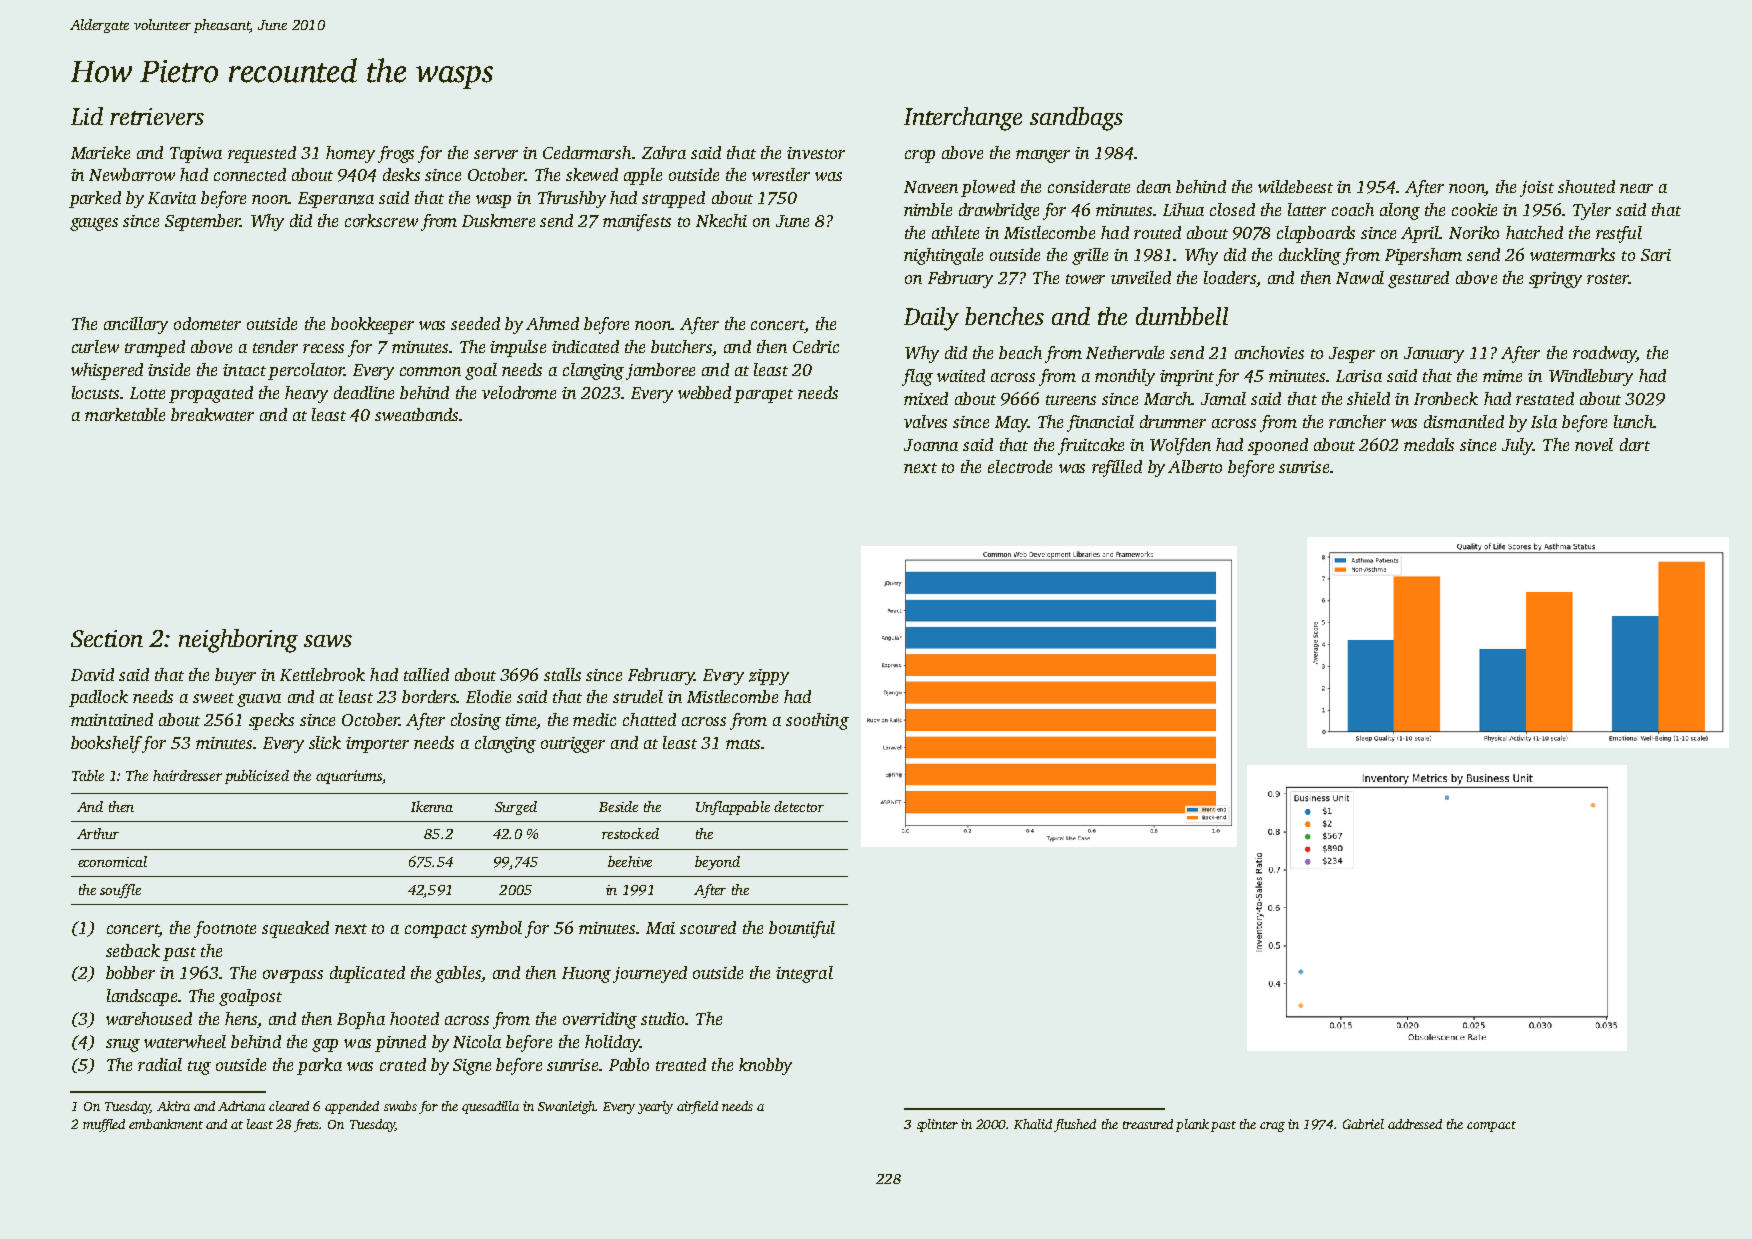 This image has width=1752, height=1239. Describe the element at coordinates (769, 677) in the image. I see `zippy` at that location.
